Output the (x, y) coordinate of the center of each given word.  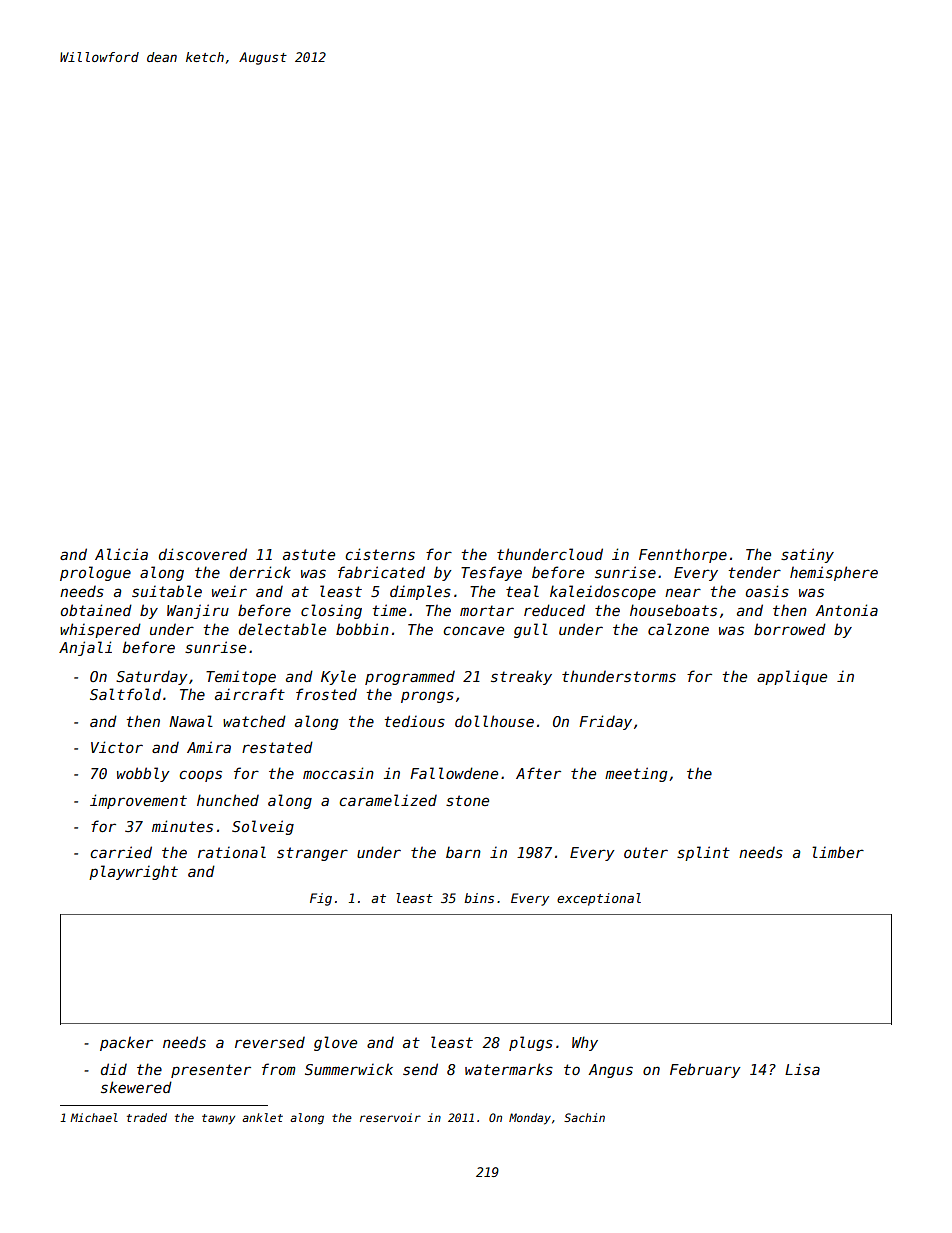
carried (121, 852)
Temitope (241, 677)
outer (646, 852)
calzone (678, 629)
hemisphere (834, 573)
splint (703, 853)
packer (126, 1043)
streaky (521, 677)
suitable (167, 591)
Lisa (802, 1069)
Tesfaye (491, 573)
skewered (136, 1087)
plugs (531, 1043)
